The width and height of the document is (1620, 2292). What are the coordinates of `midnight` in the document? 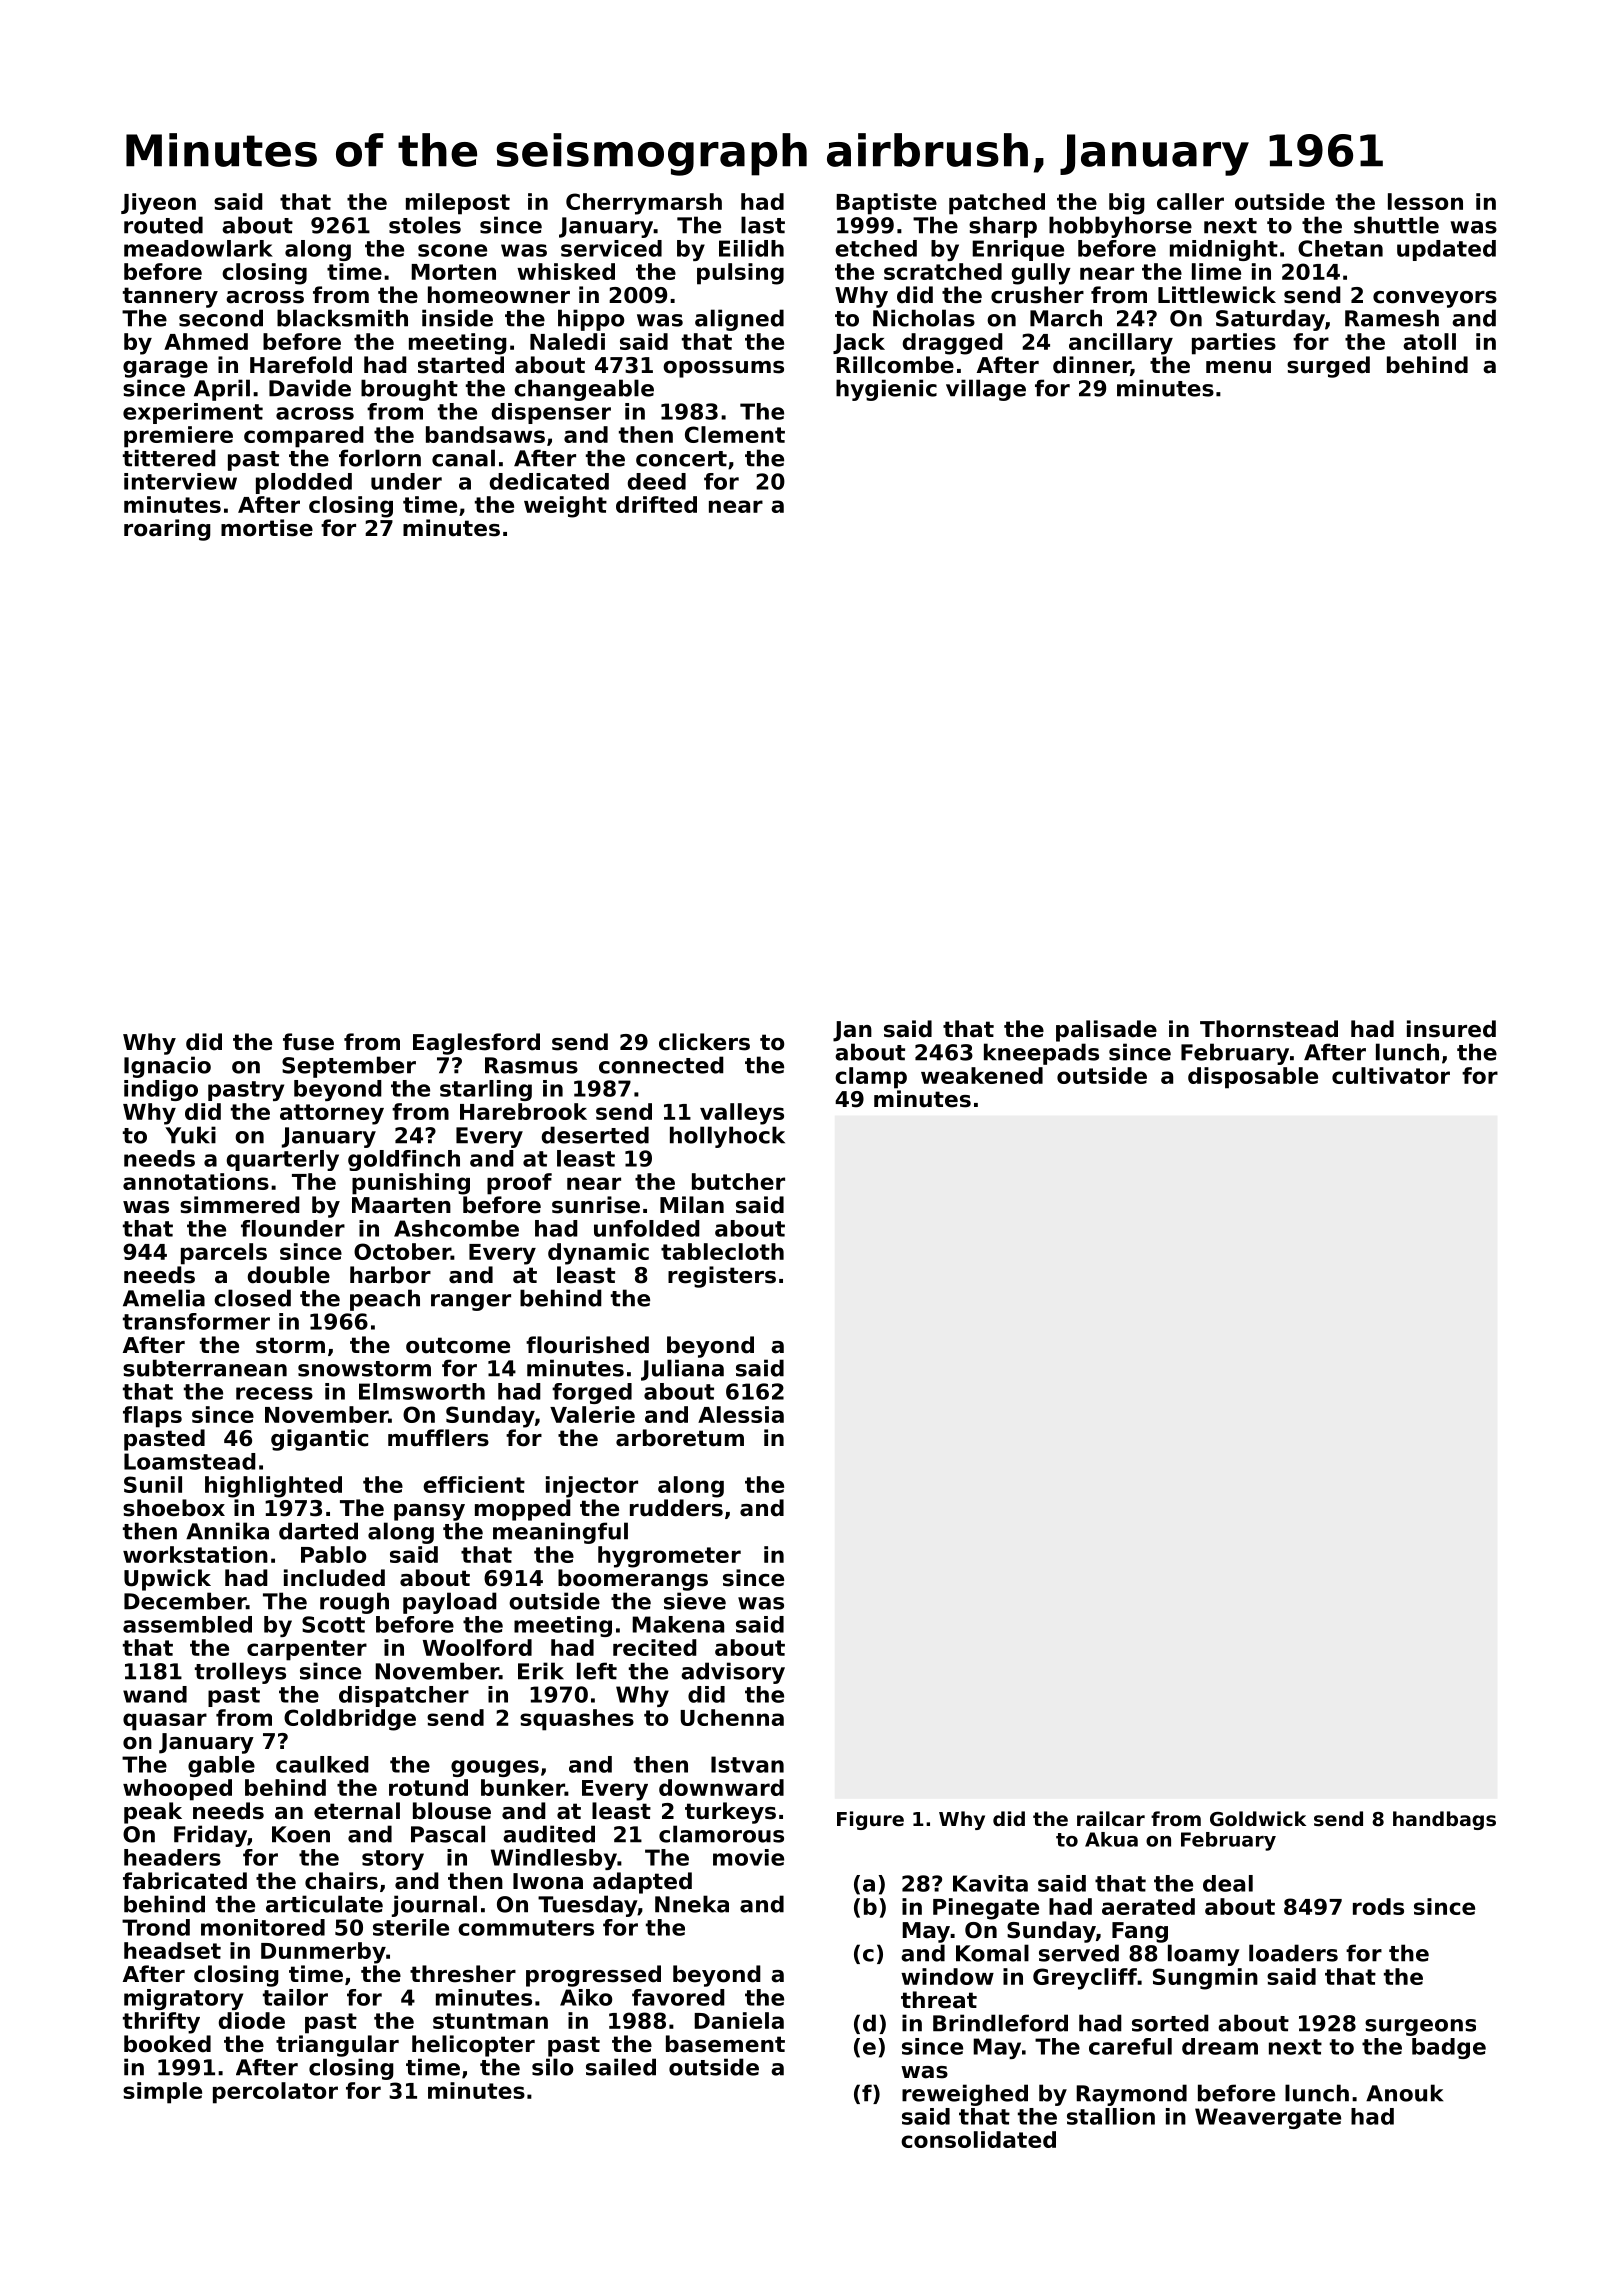 It's located at (1224, 250).
